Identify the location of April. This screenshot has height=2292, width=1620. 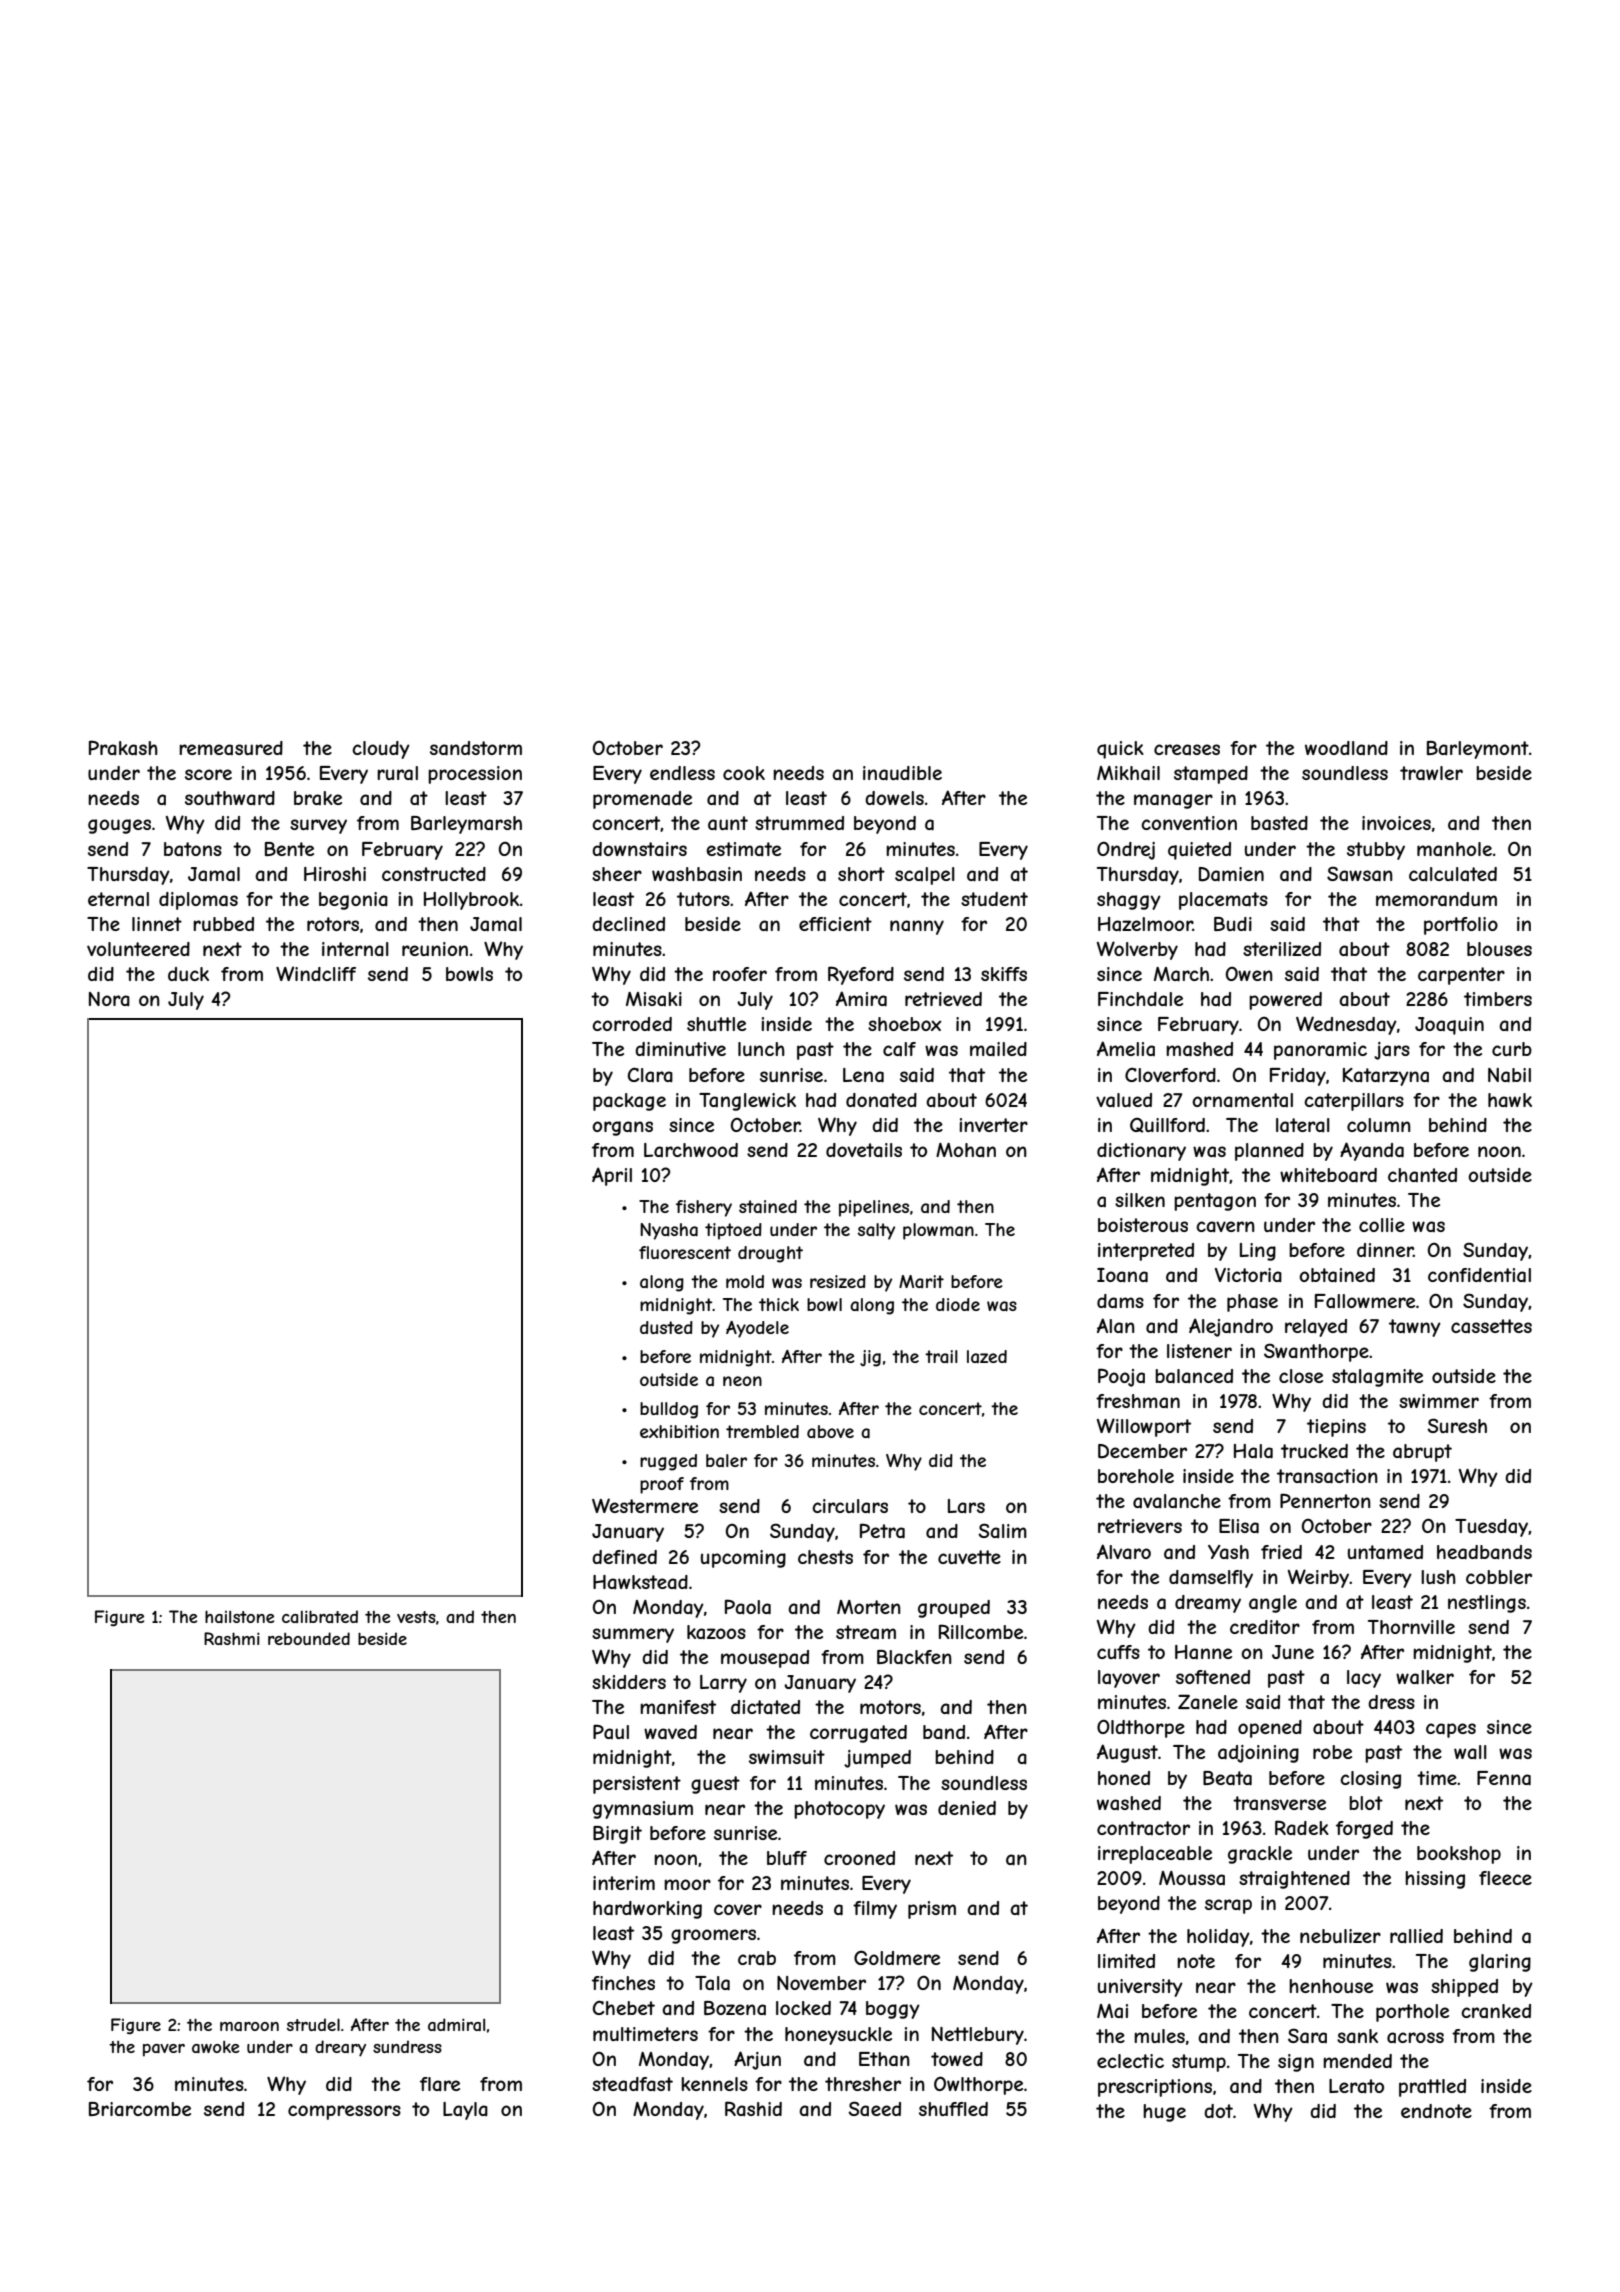
(612, 1176).
